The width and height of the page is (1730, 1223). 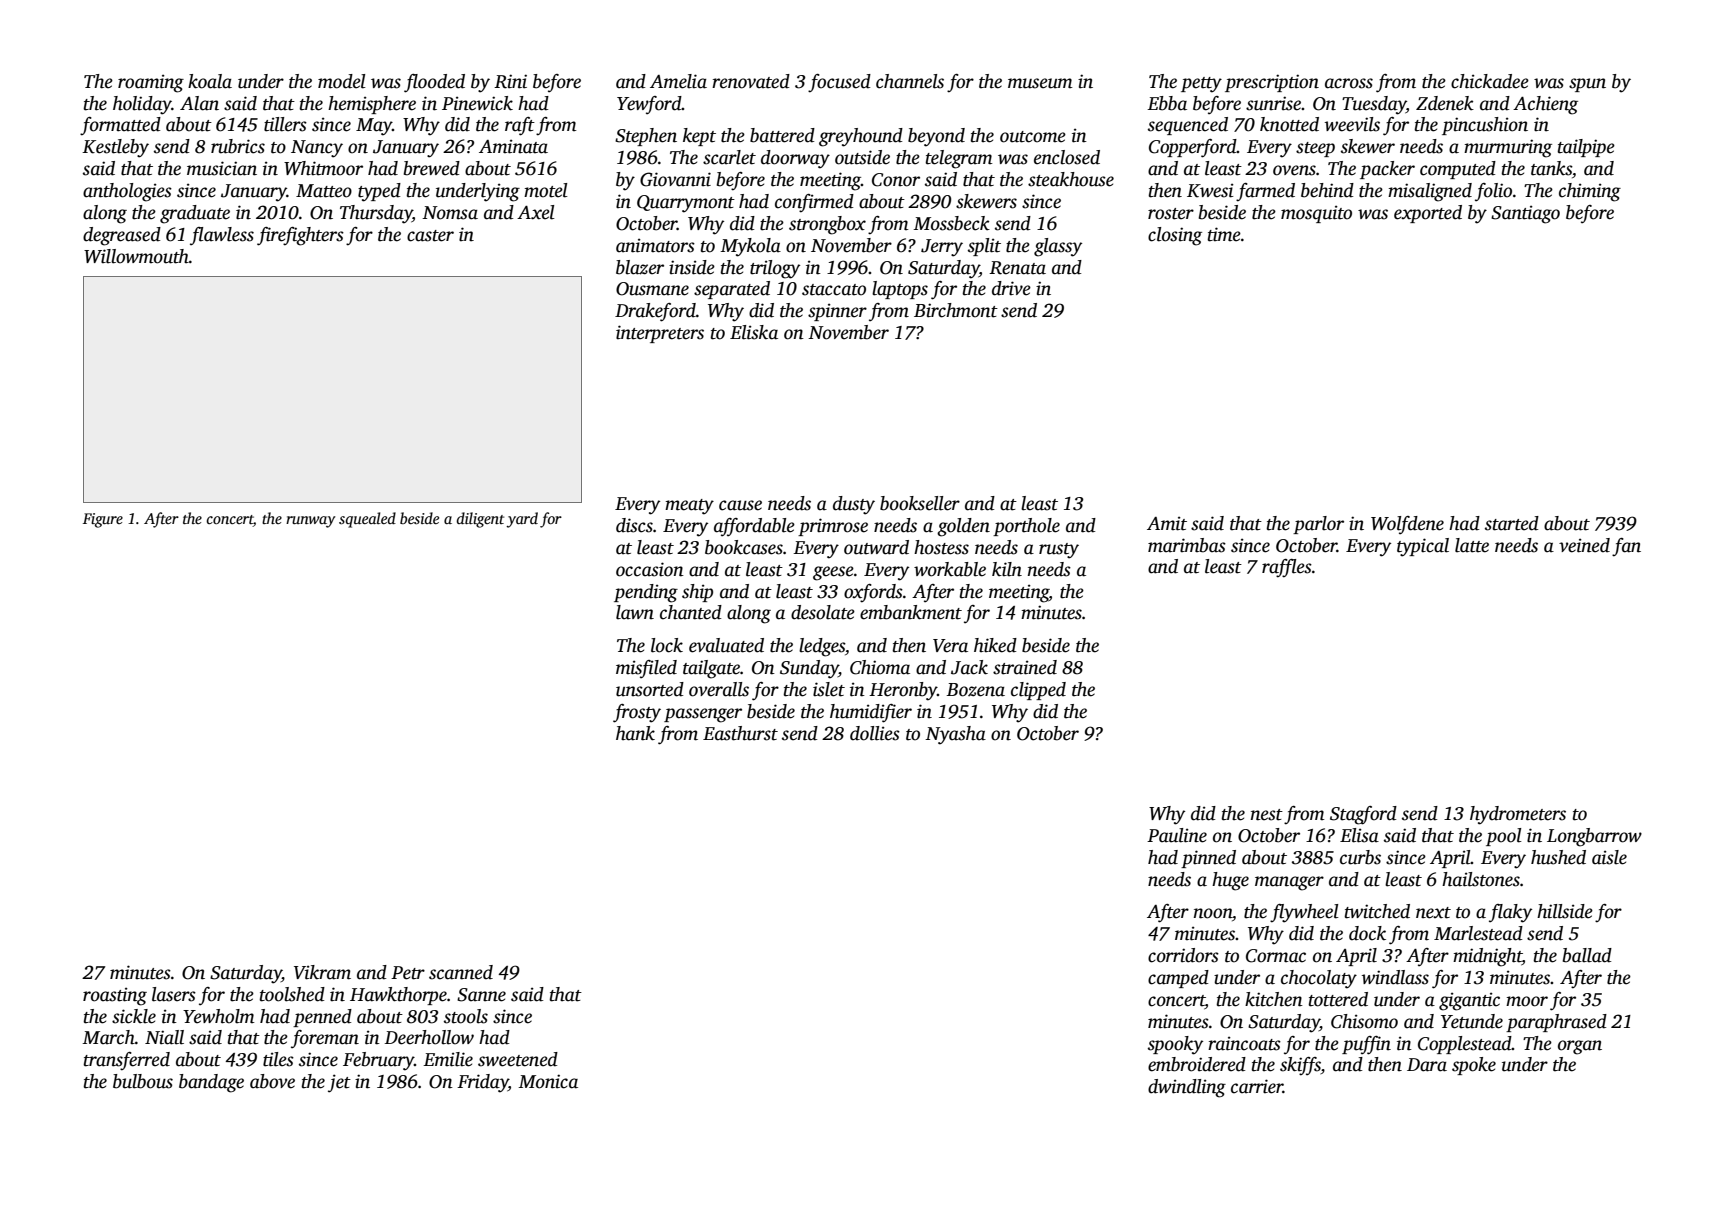 I want to click on hydrometers, so click(x=1518, y=815).
